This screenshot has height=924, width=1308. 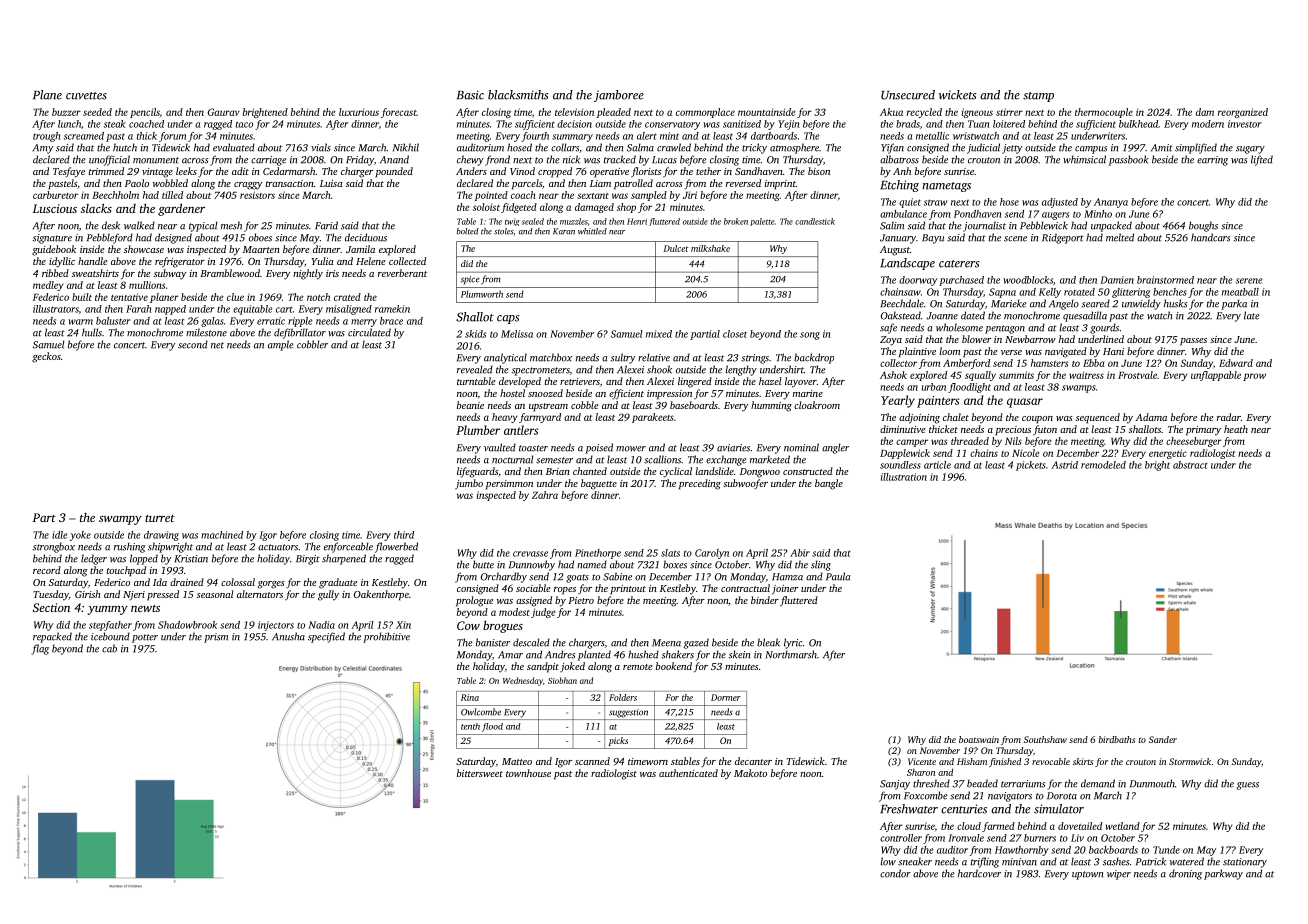 I want to click on cuvettes, so click(x=86, y=96).
